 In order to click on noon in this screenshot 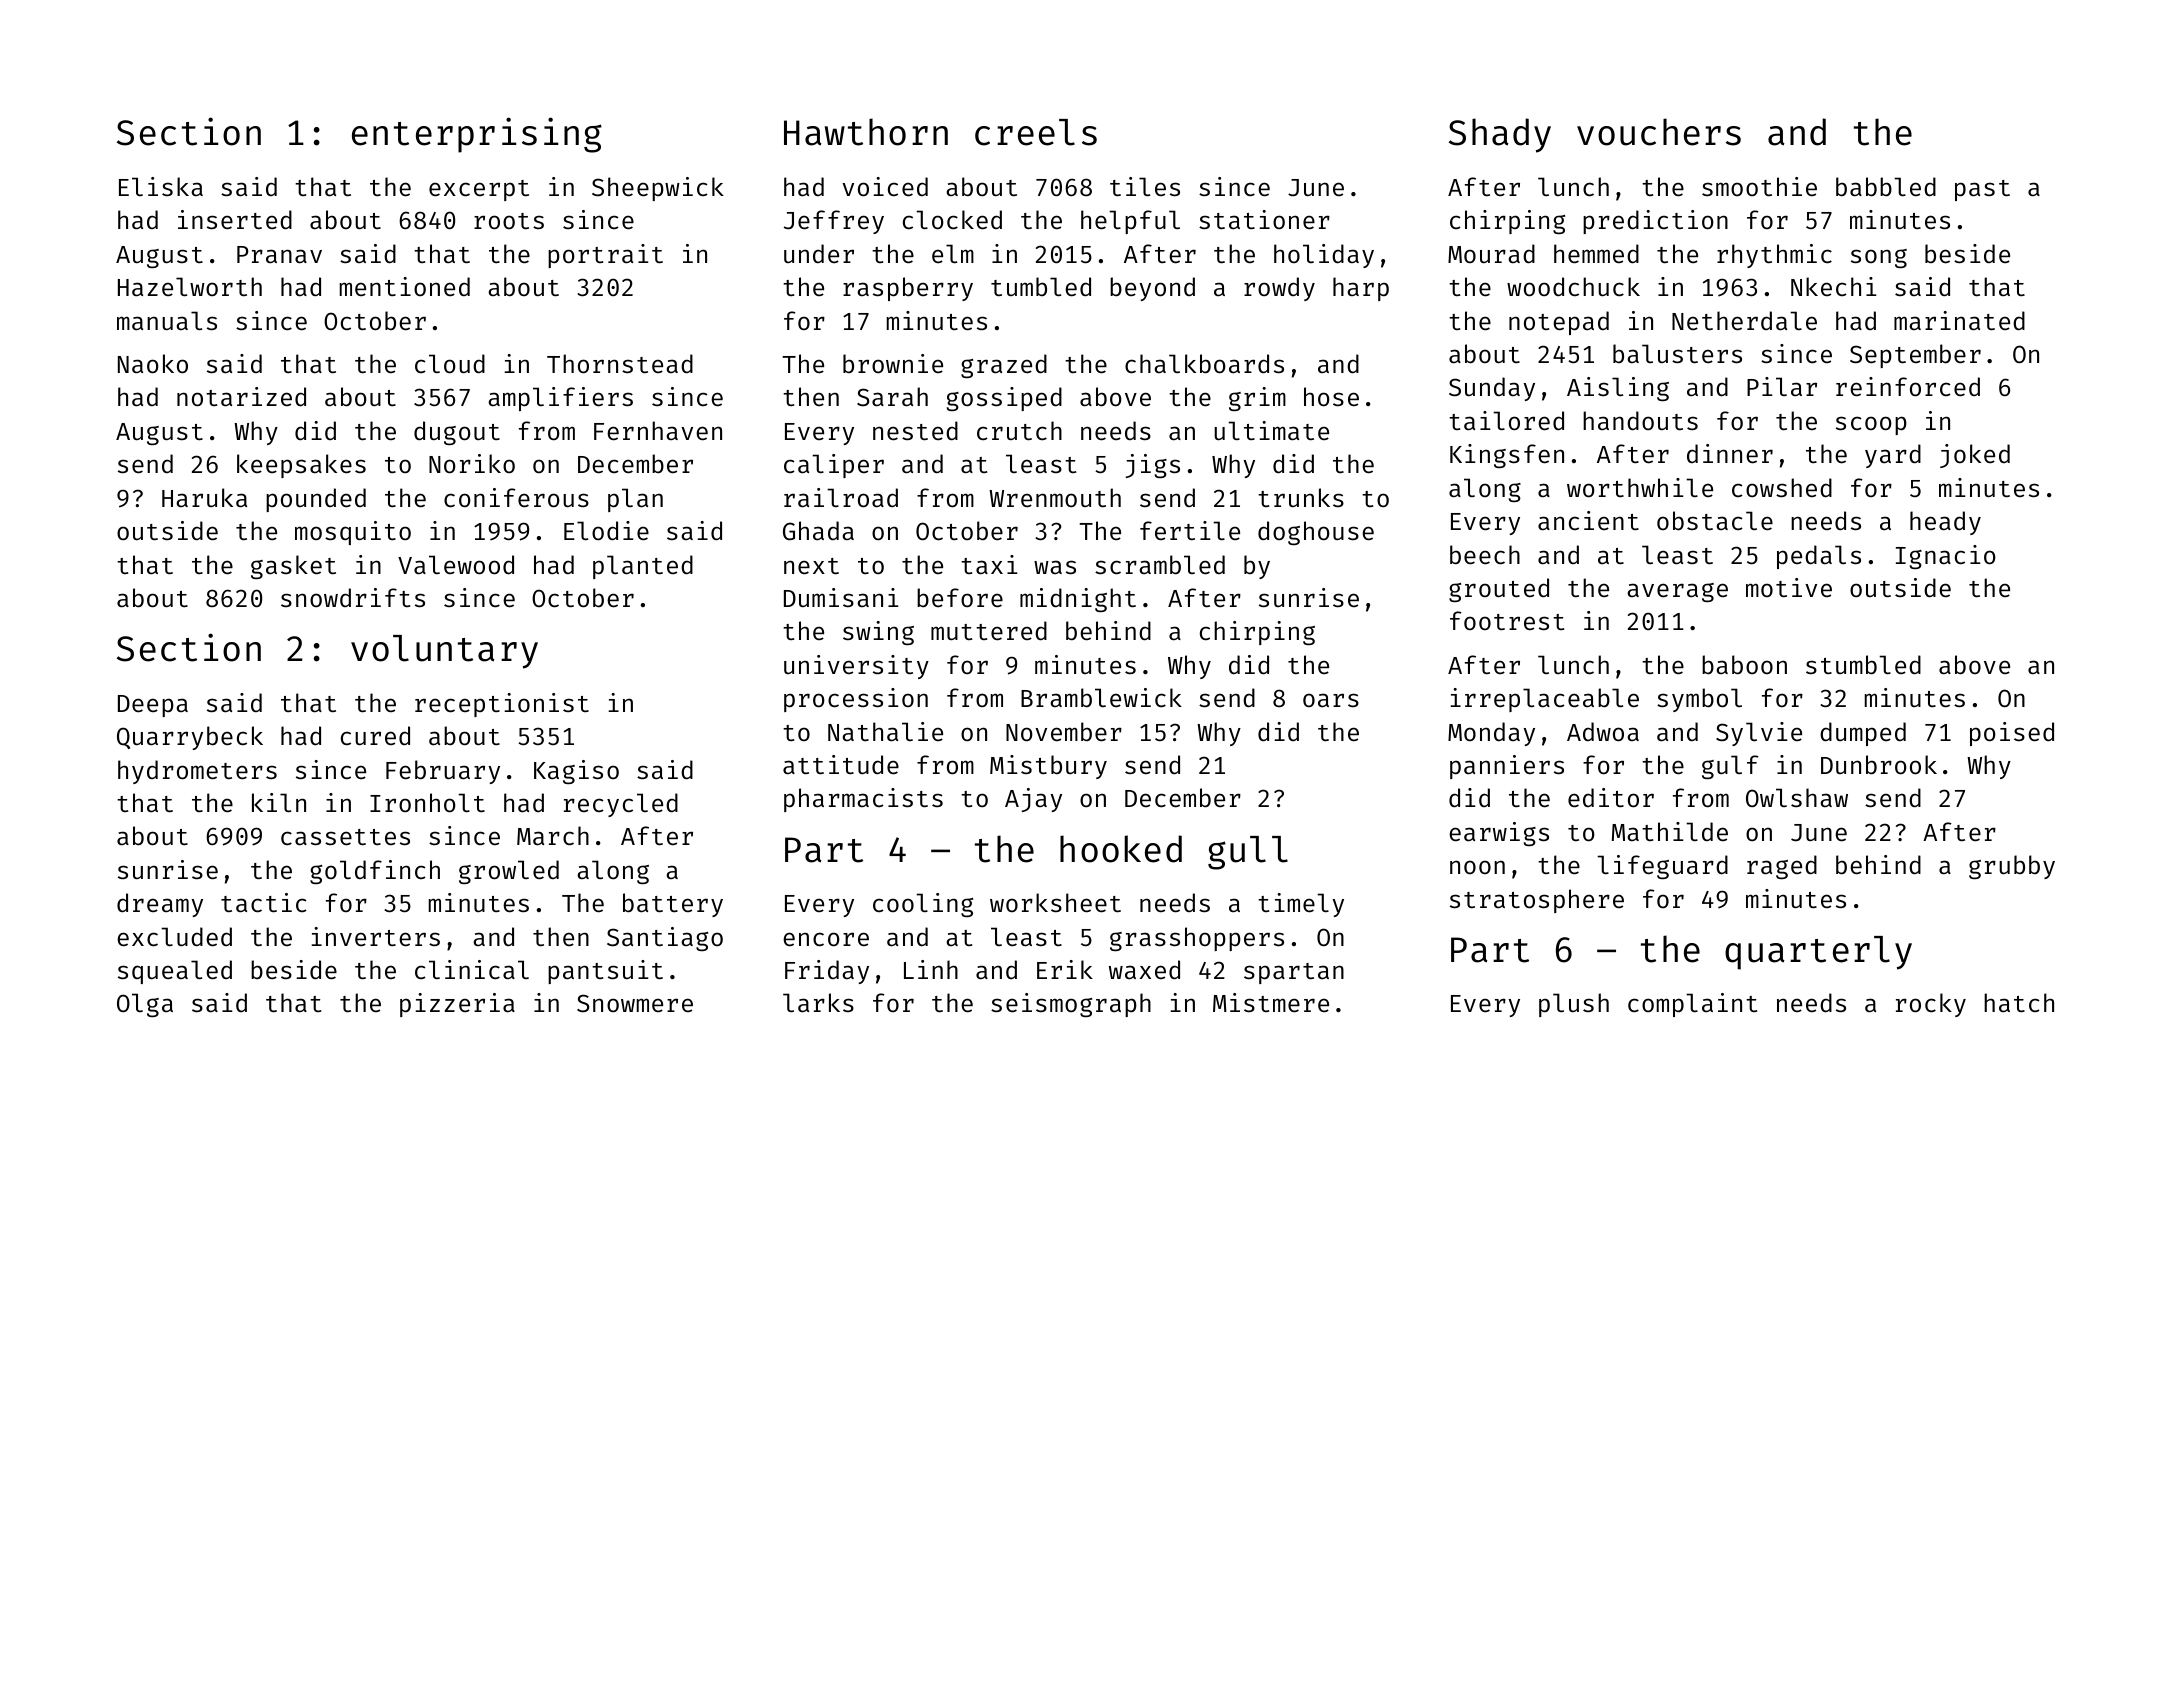, I will do `click(1477, 867)`.
